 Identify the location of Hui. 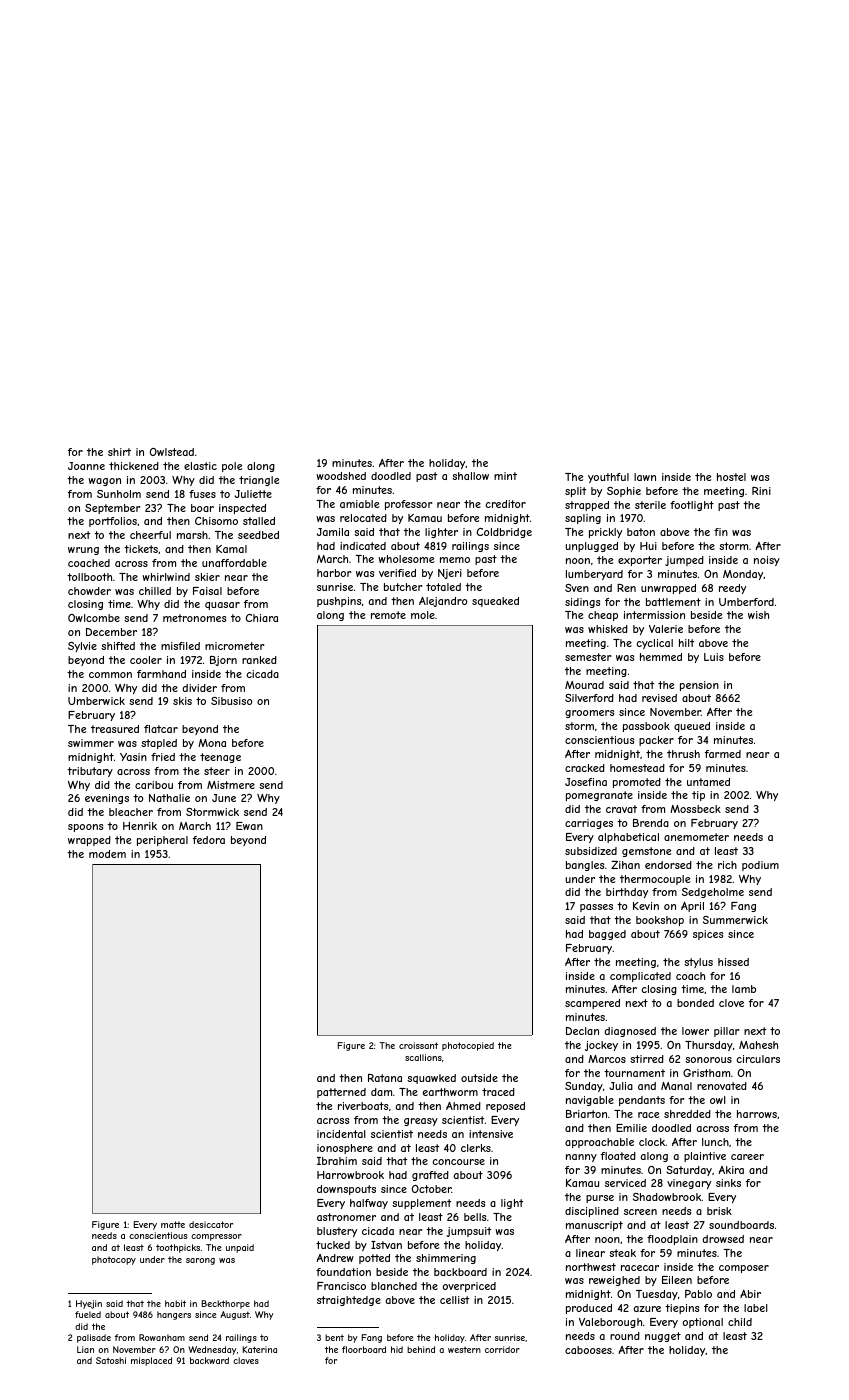
(648, 546).
